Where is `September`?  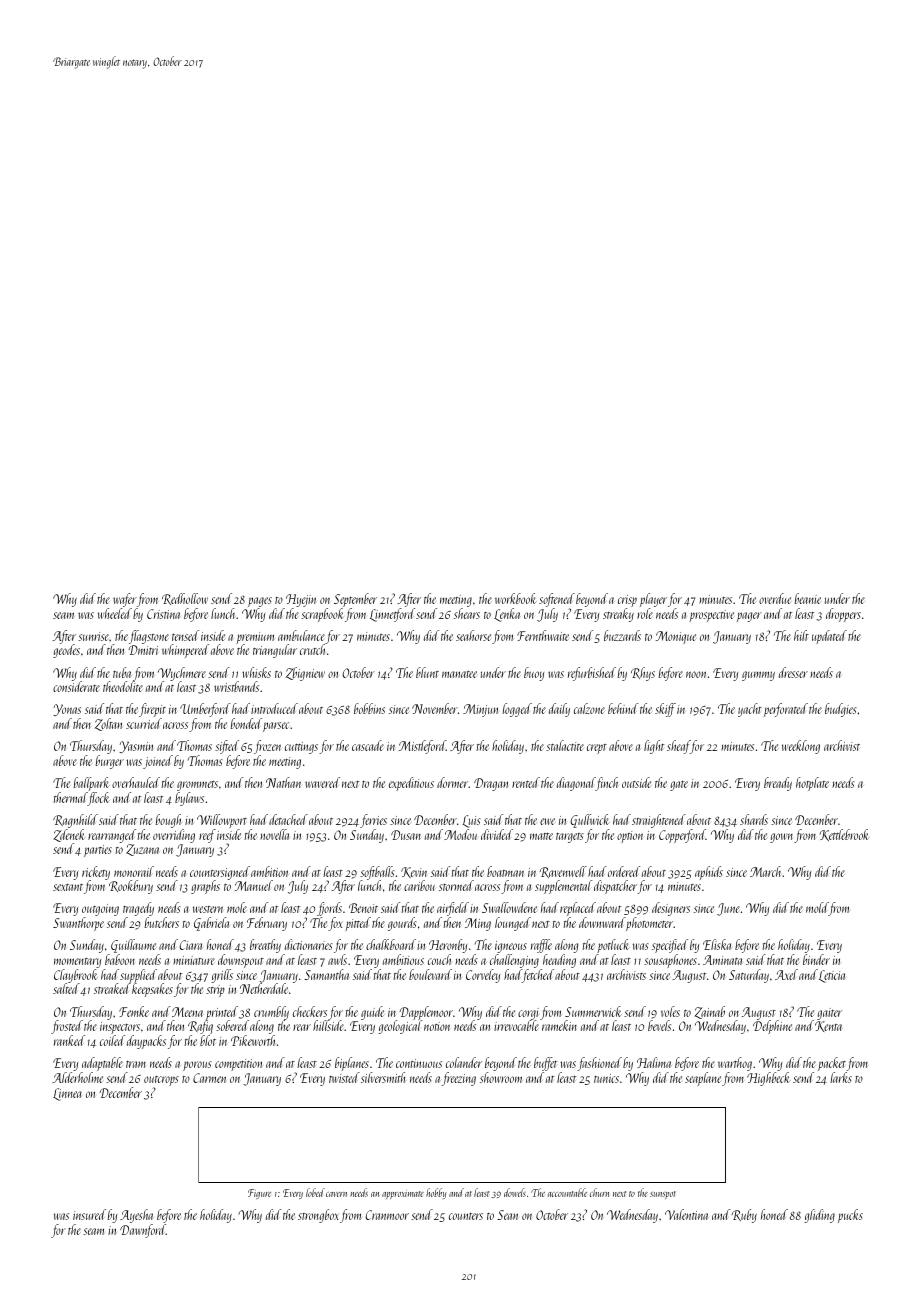 September is located at coordinates (355, 600).
